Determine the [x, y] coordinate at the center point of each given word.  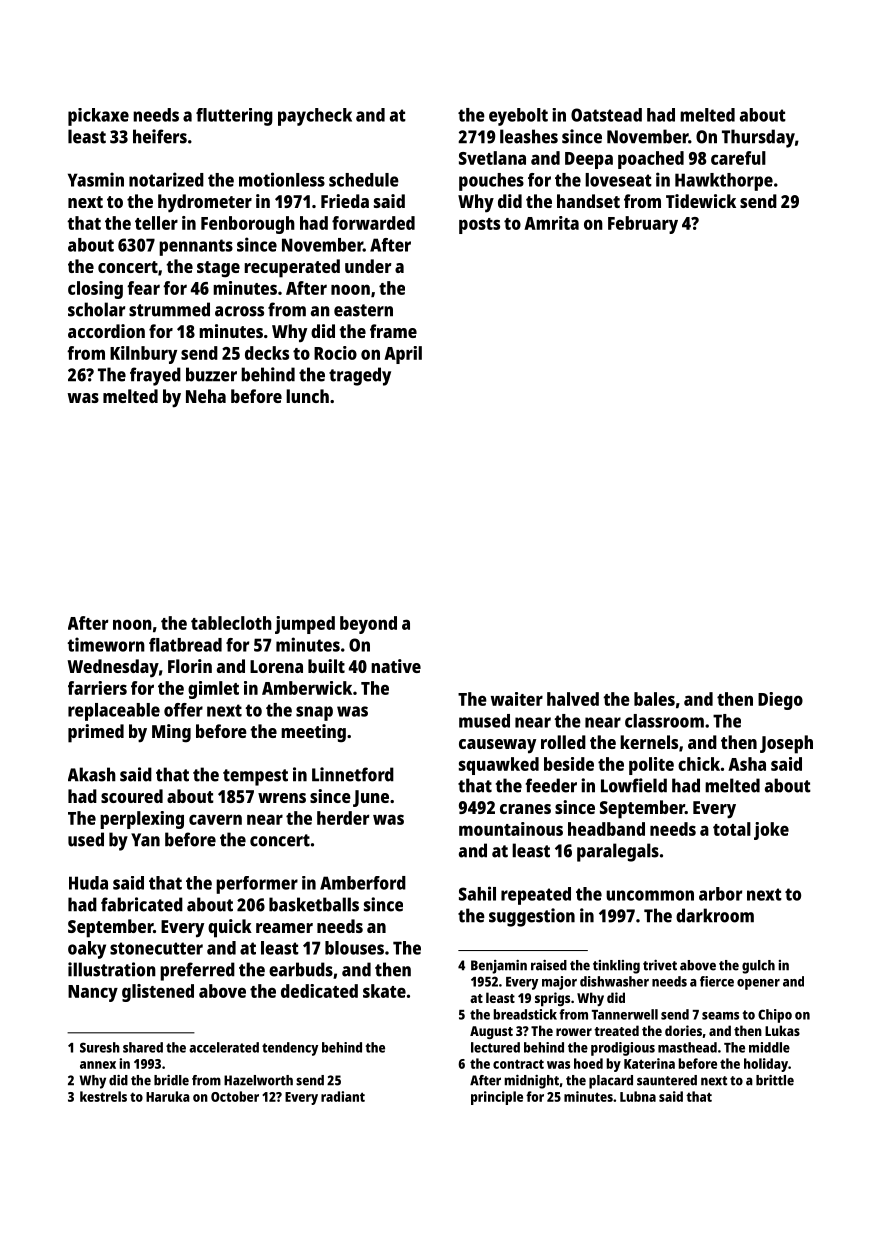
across [239, 311]
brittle [775, 1080]
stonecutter [156, 948]
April [403, 355]
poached [651, 160]
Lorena [276, 666]
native [396, 666]
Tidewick [701, 201]
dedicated [319, 991]
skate [384, 991]
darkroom [715, 915]
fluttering [234, 117]
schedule [364, 180]
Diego [780, 701]
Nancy [93, 993]
